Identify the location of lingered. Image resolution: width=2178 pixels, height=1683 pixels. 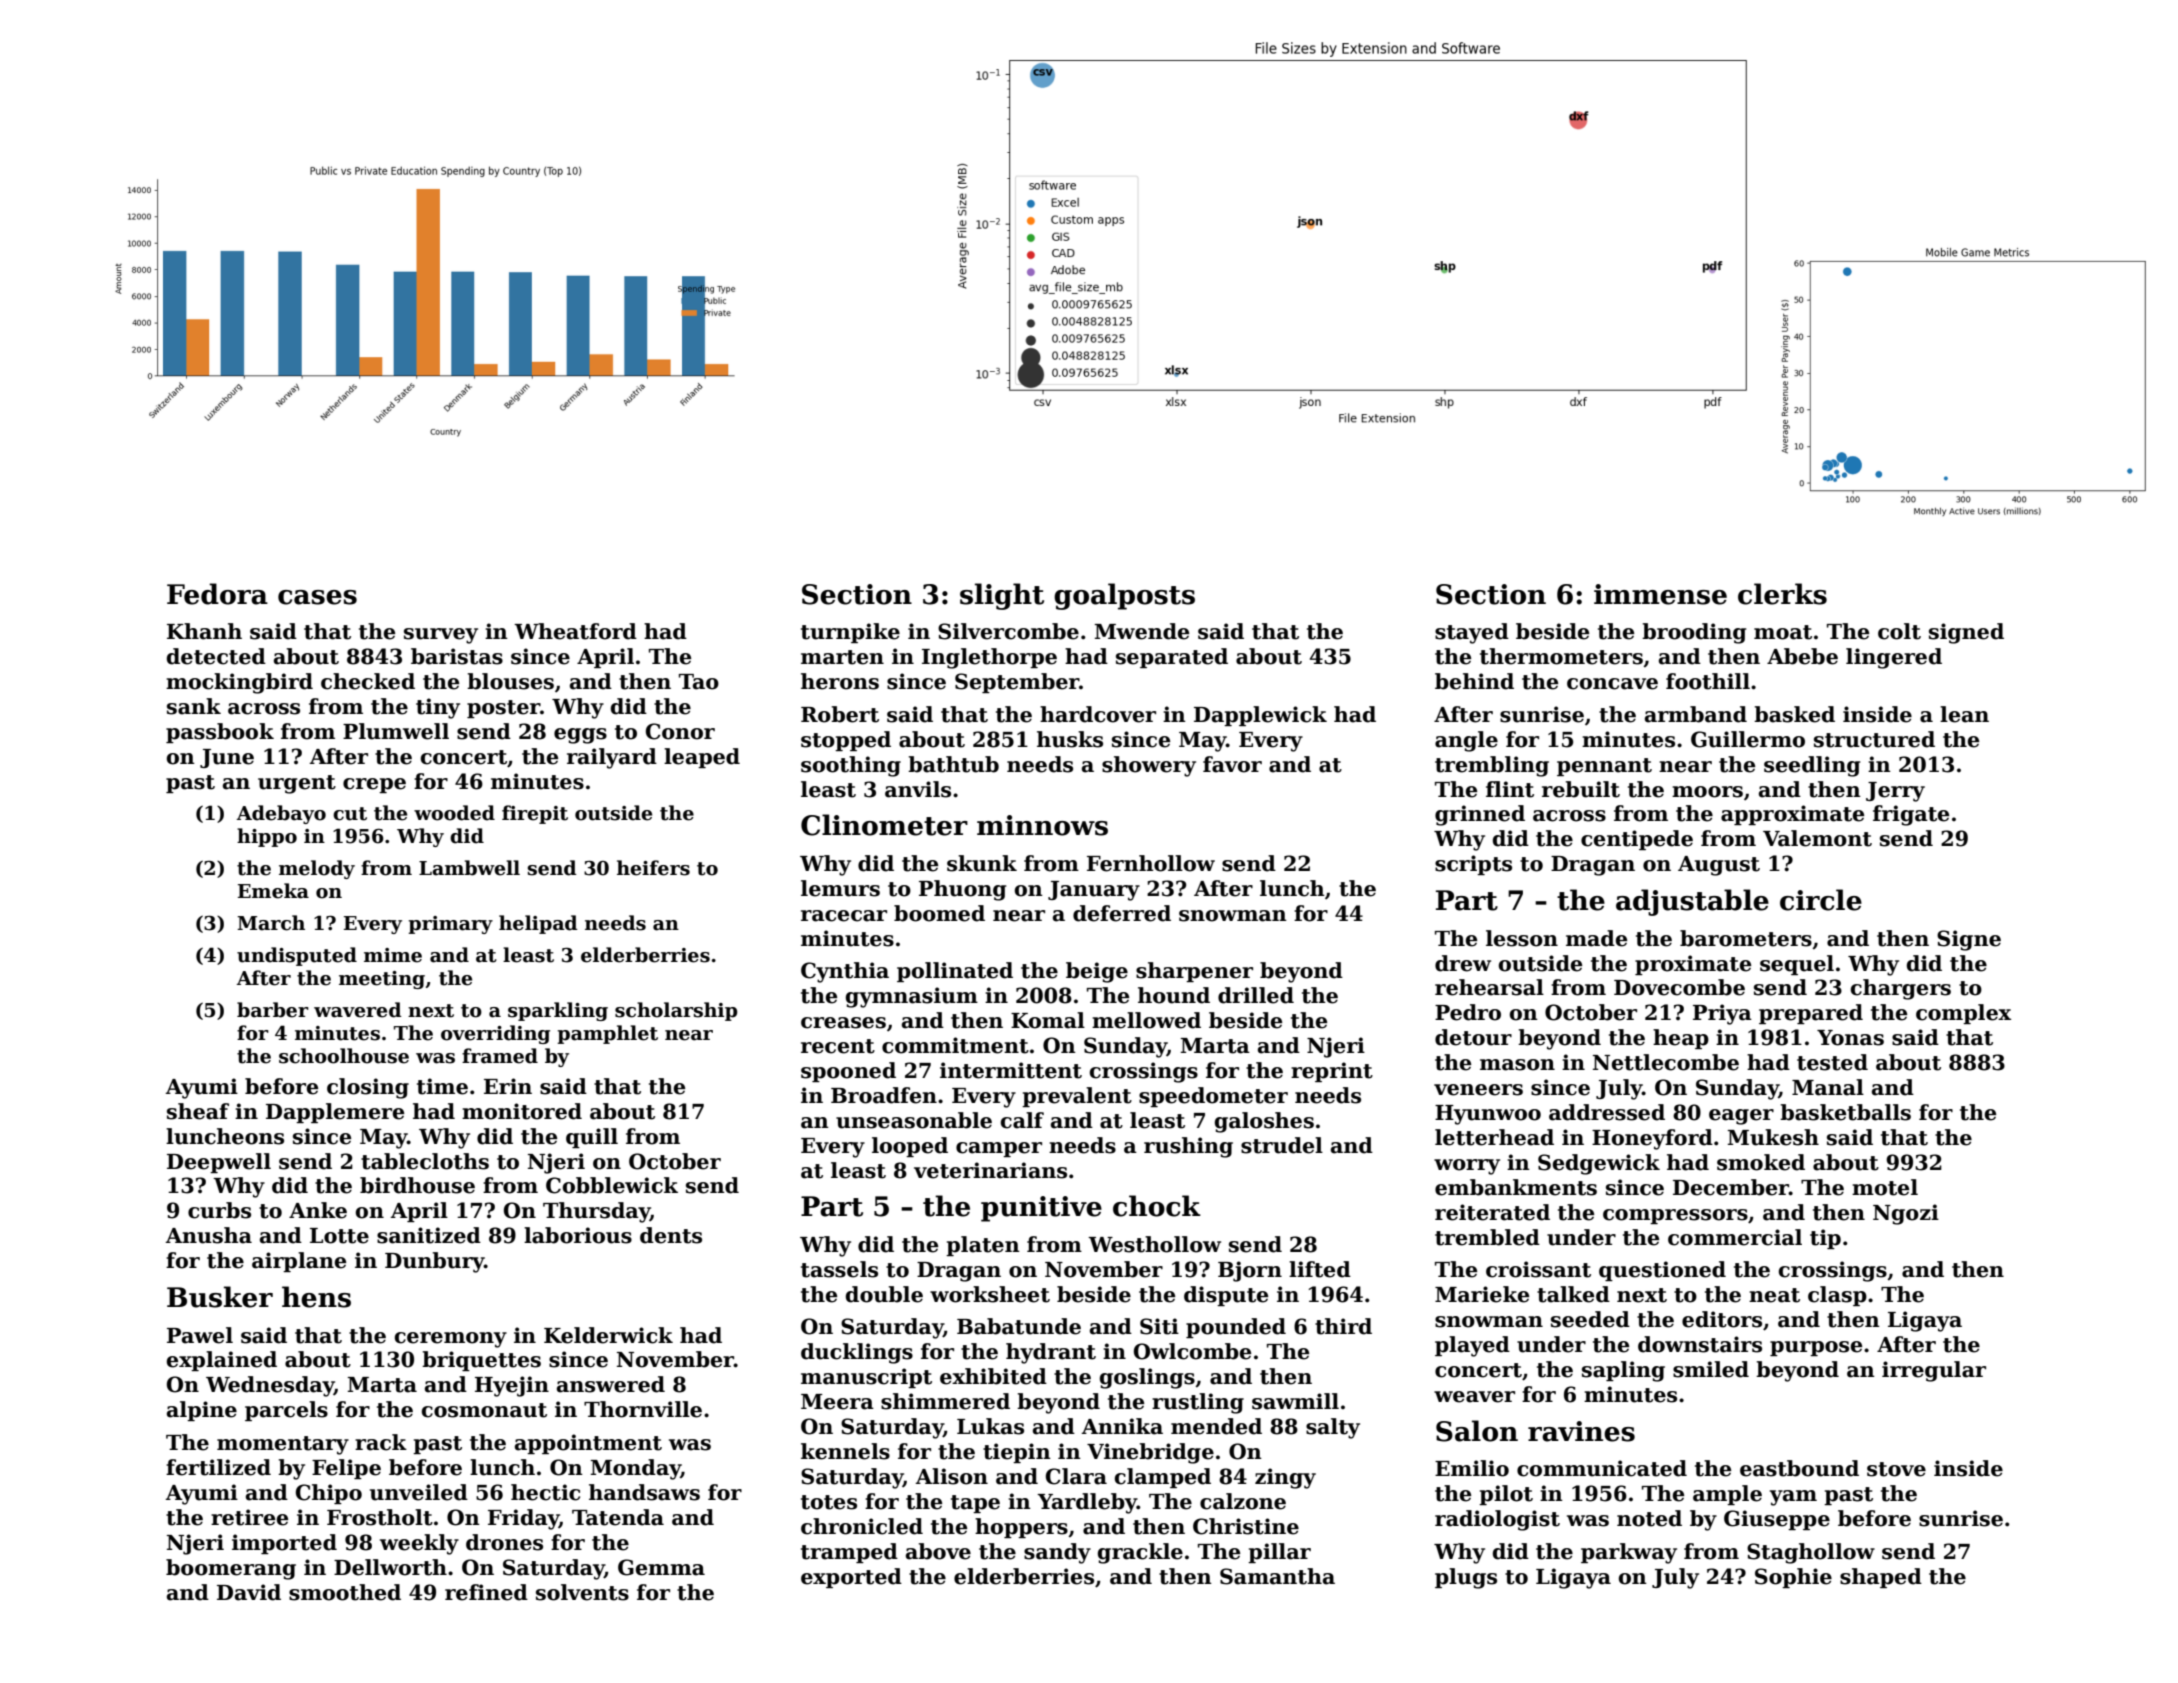
(1894, 658).
